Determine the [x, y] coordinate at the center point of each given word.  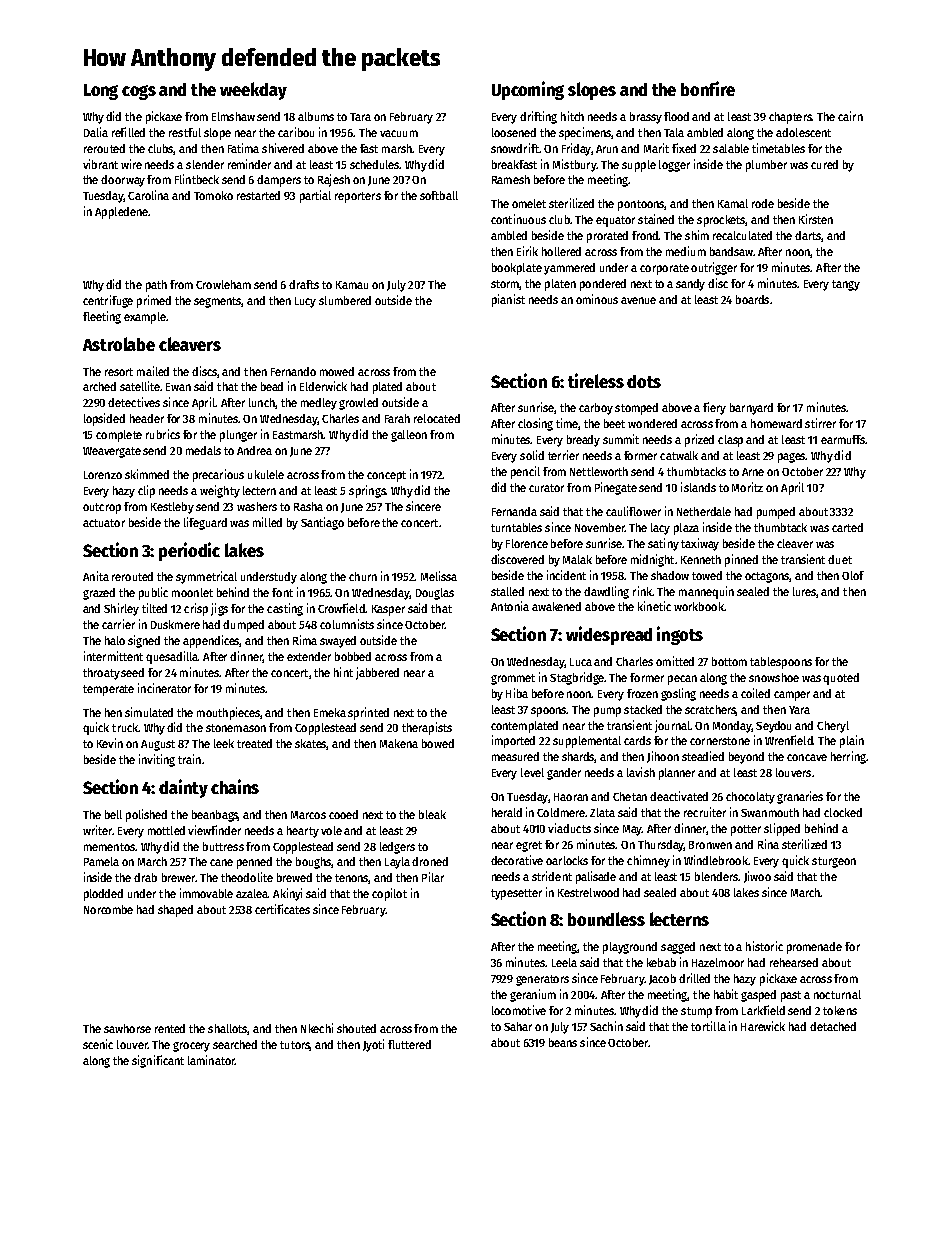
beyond [746, 758]
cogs [139, 92]
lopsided [104, 419]
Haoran [571, 797]
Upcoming [528, 90]
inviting [157, 760]
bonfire [708, 88]
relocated [437, 418]
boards [752, 299]
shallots [228, 1029]
